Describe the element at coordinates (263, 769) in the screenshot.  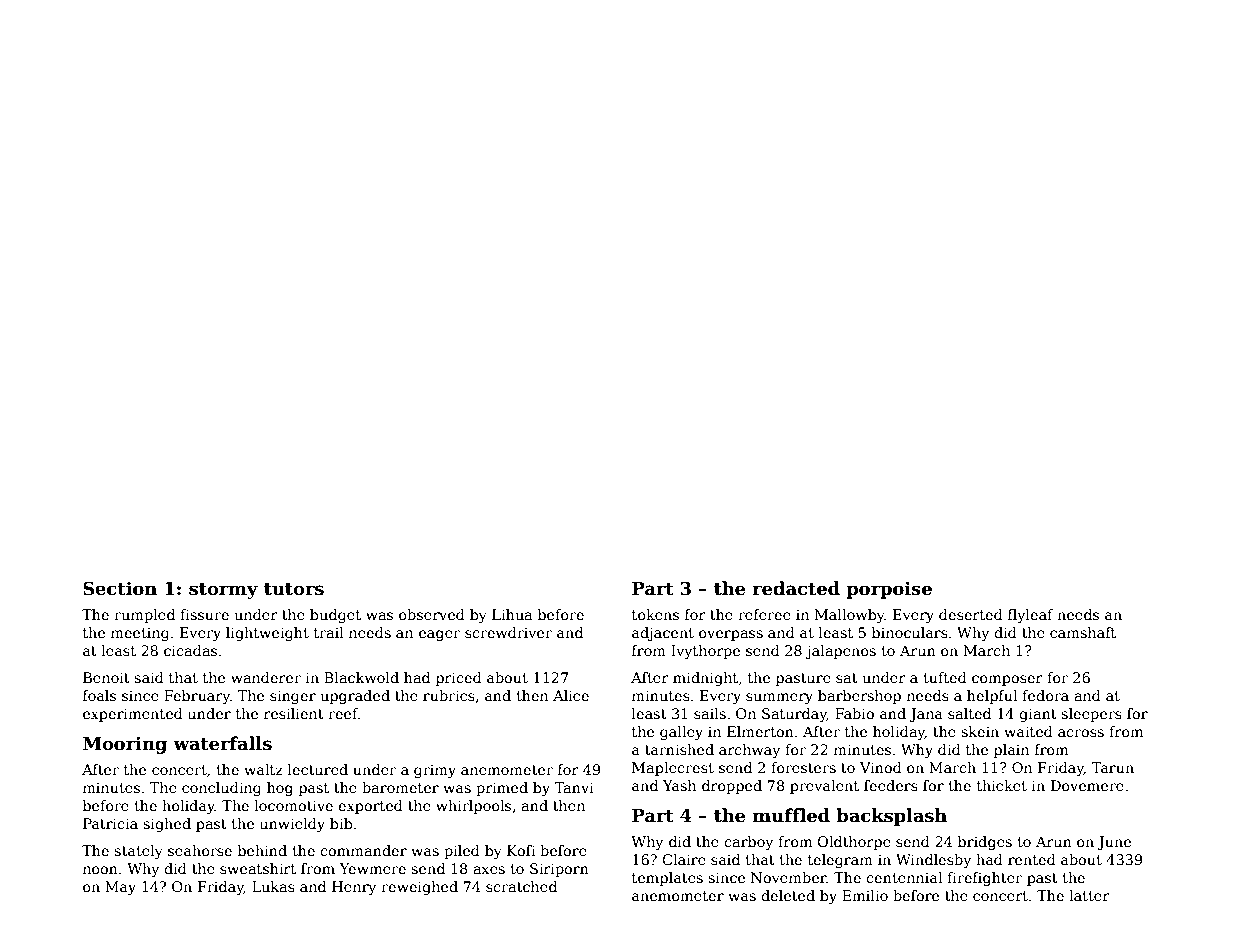
I see `waltz` at that location.
